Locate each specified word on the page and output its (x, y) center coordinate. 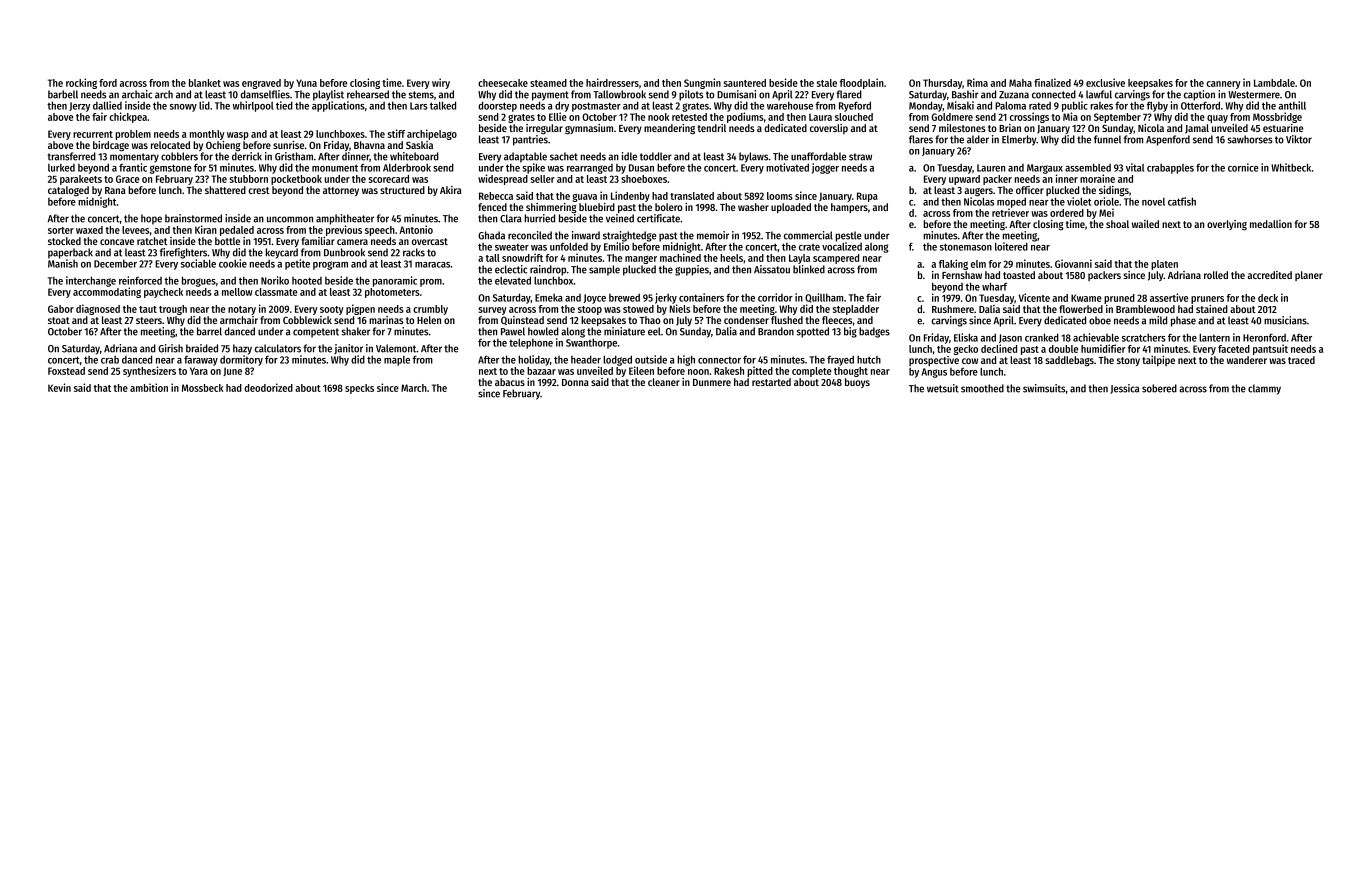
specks (359, 389)
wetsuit (943, 388)
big (850, 332)
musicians (1285, 320)
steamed (548, 83)
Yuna (306, 83)
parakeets (81, 180)
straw (860, 157)
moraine (1097, 178)
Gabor (61, 309)
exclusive (1105, 82)
